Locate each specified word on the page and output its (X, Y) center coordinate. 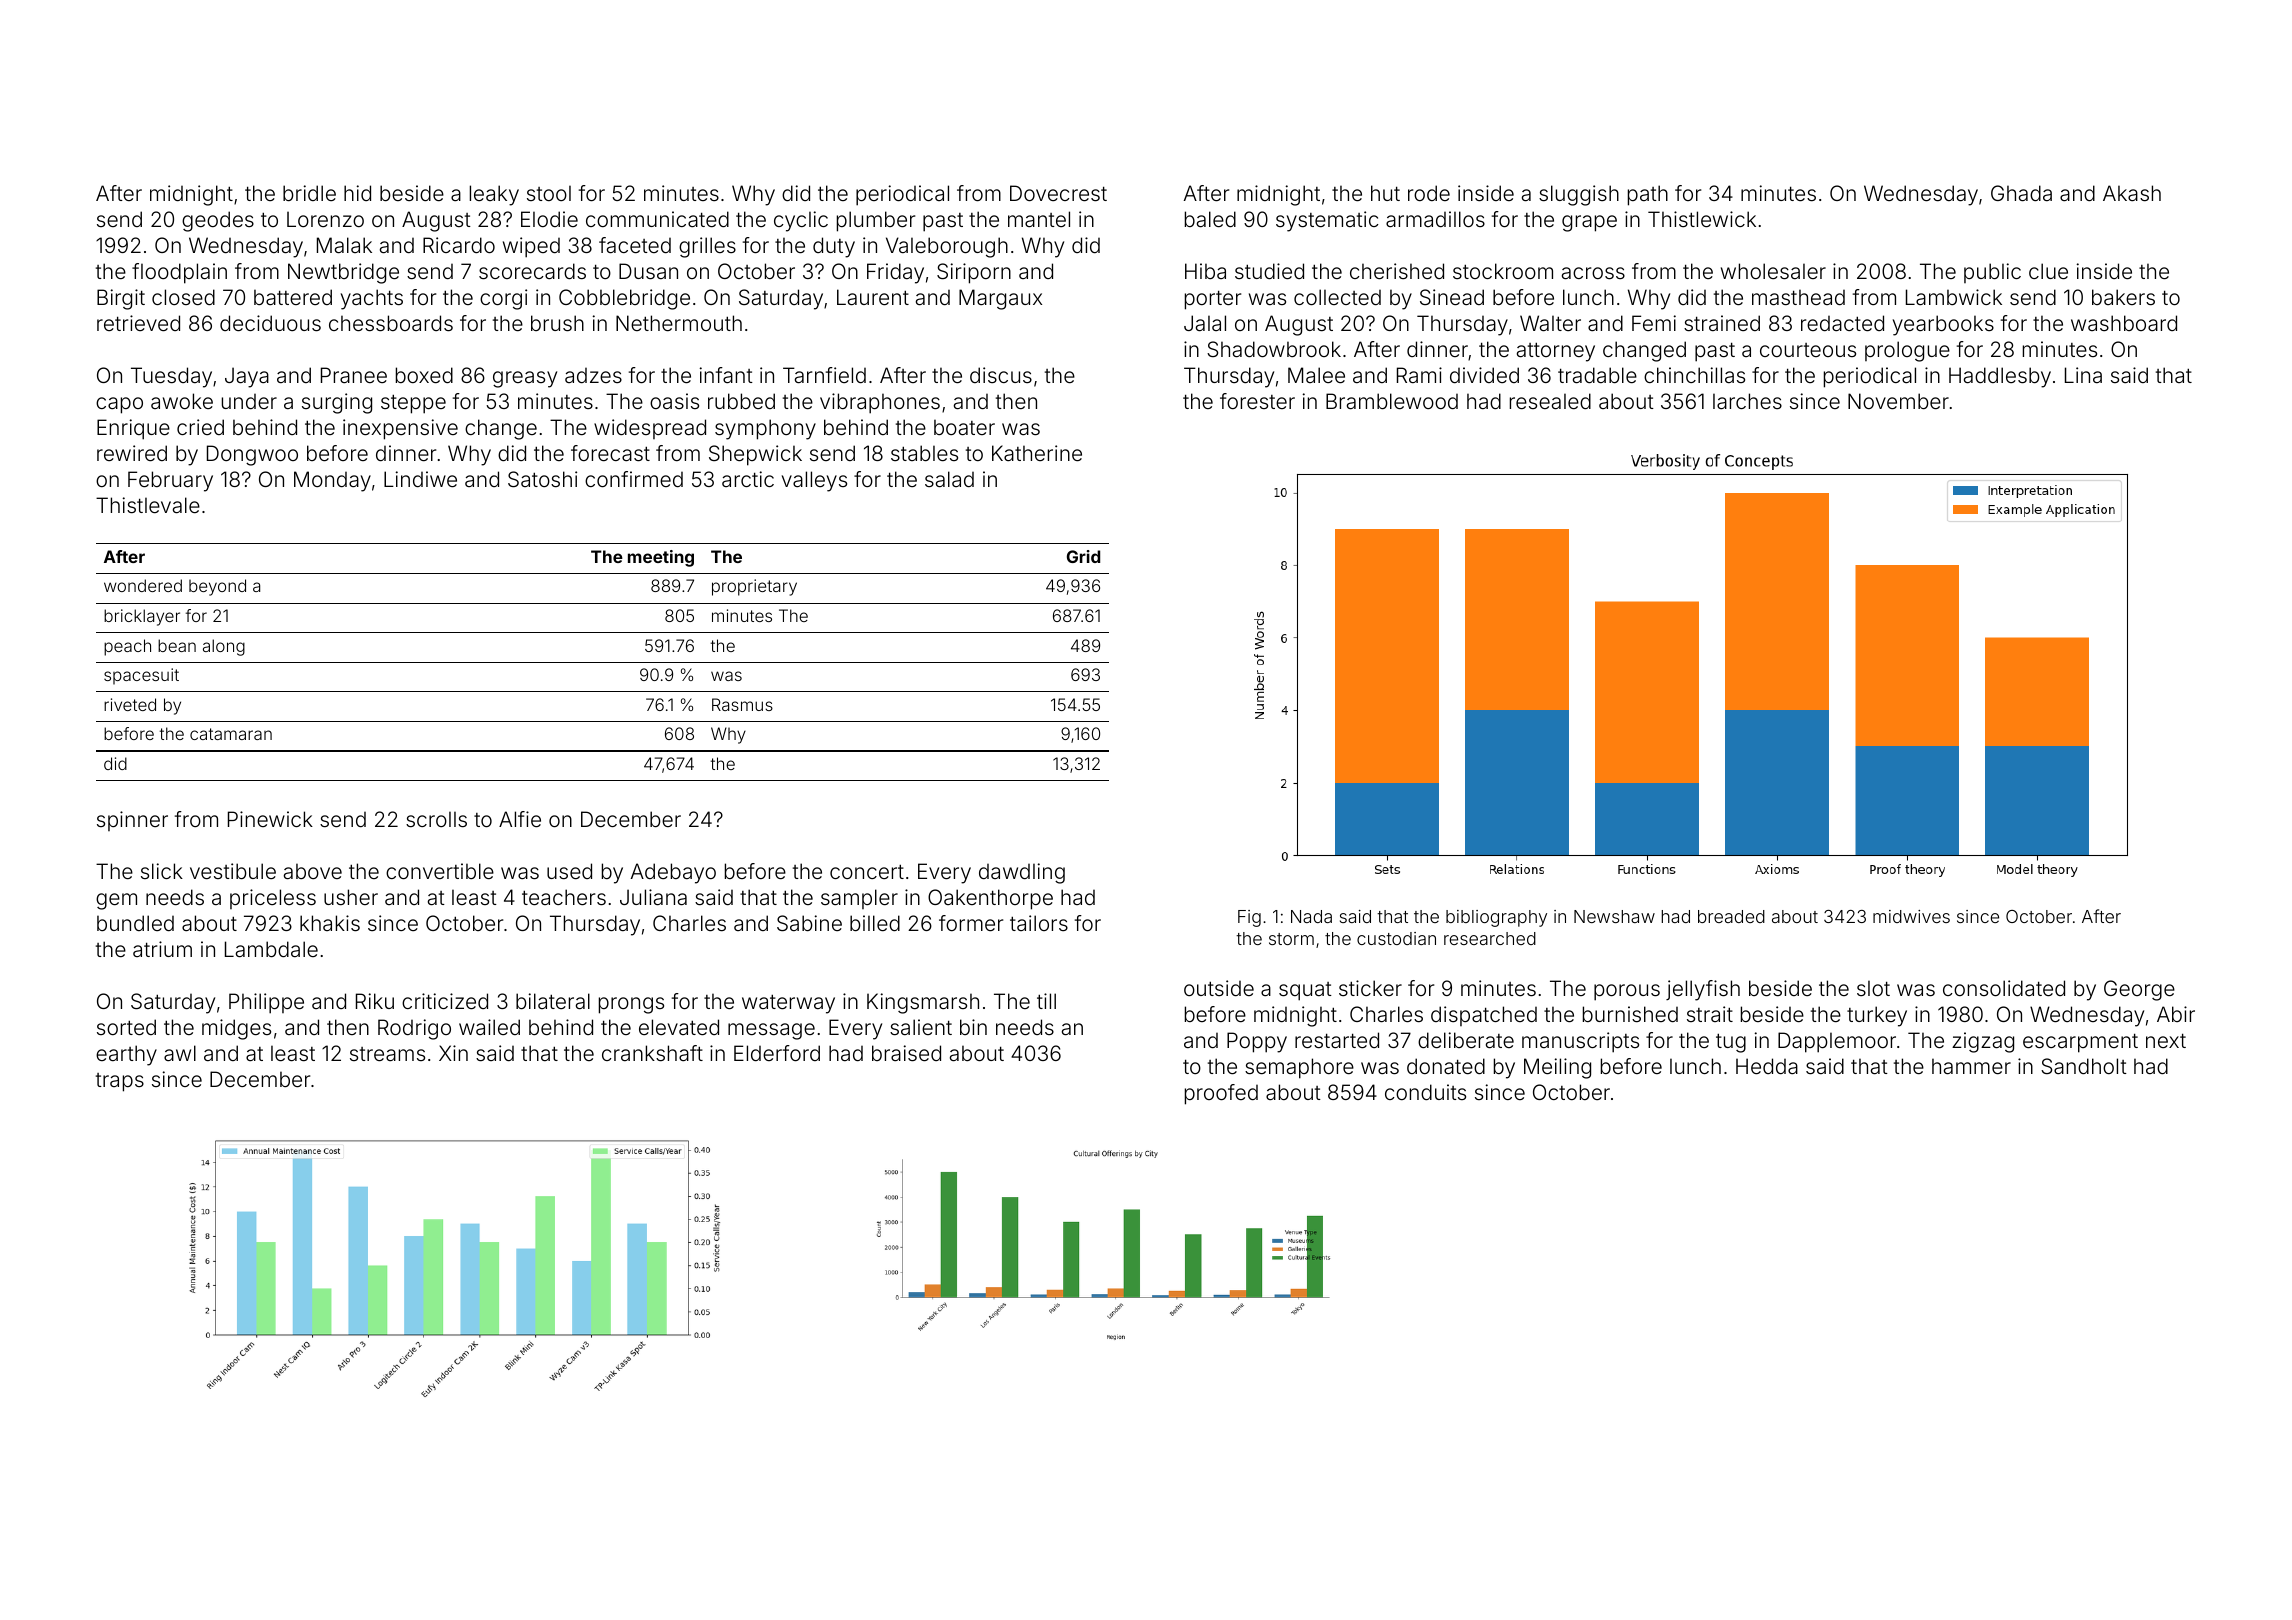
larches (1747, 401)
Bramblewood (1392, 401)
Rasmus (742, 704)
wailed (489, 1027)
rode (1429, 193)
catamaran (231, 734)
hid (357, 193)
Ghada (2021, 193)
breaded (1731, 916)
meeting (661, 558)
